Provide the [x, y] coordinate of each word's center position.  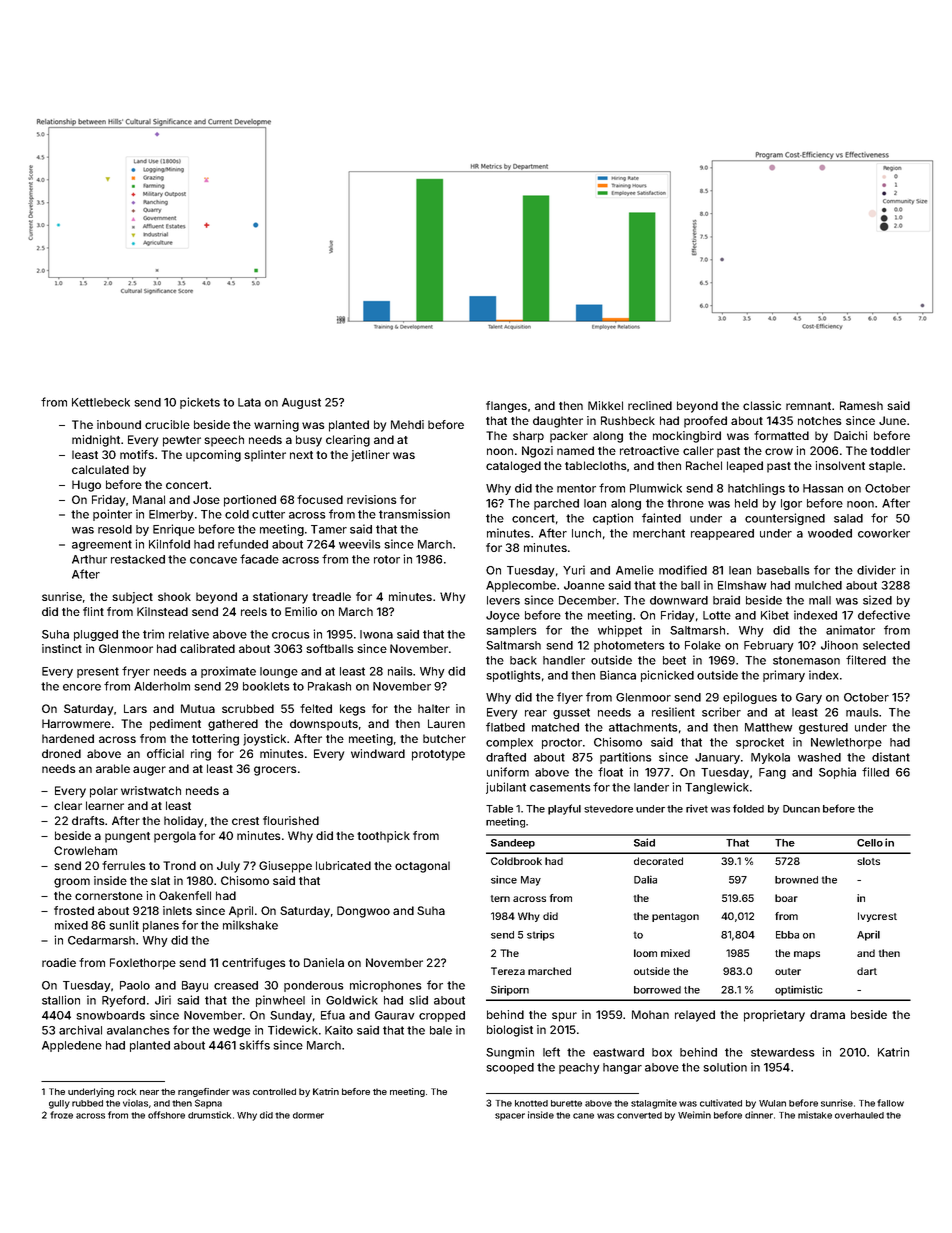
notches [820, 420]
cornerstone [109, 896]
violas [135, 1103]
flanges [506, 407]
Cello [870, 843]
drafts [88, 820]
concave [213, 560]
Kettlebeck [101, 402]
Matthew [769, 727]
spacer [510, 1117]
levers [503, 600]
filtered [866, 660]
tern [500, 898]
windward [378, 753]
